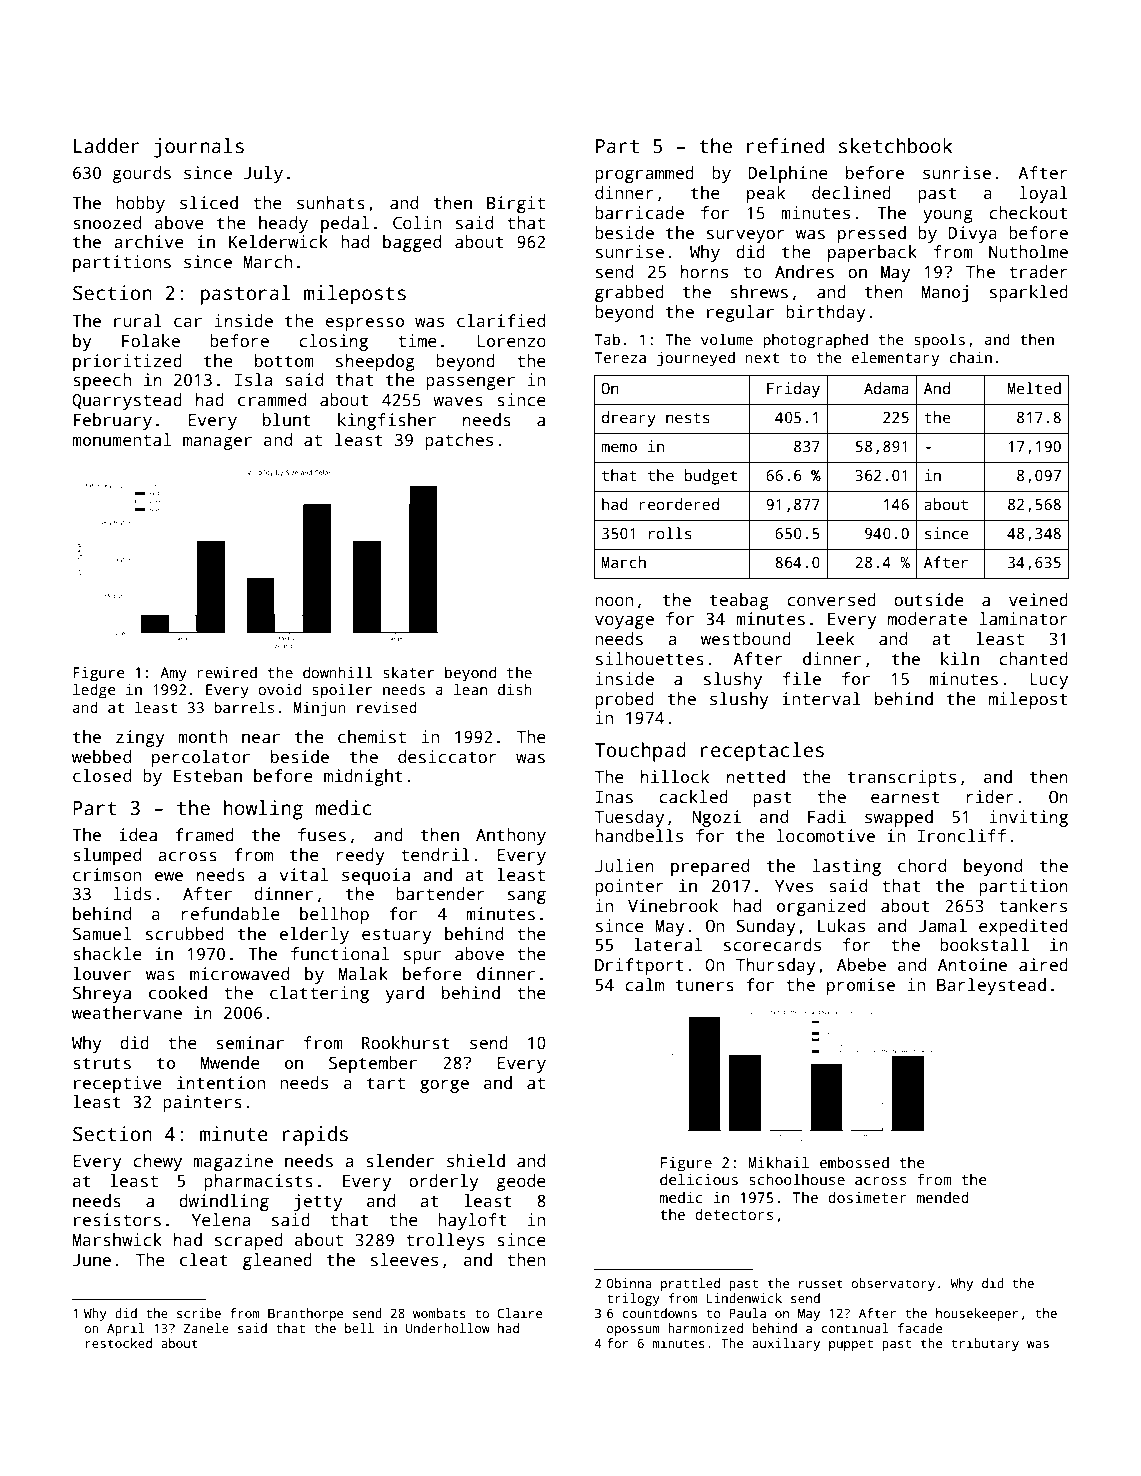  I want to click on Zanele, so click(206, 1328).
